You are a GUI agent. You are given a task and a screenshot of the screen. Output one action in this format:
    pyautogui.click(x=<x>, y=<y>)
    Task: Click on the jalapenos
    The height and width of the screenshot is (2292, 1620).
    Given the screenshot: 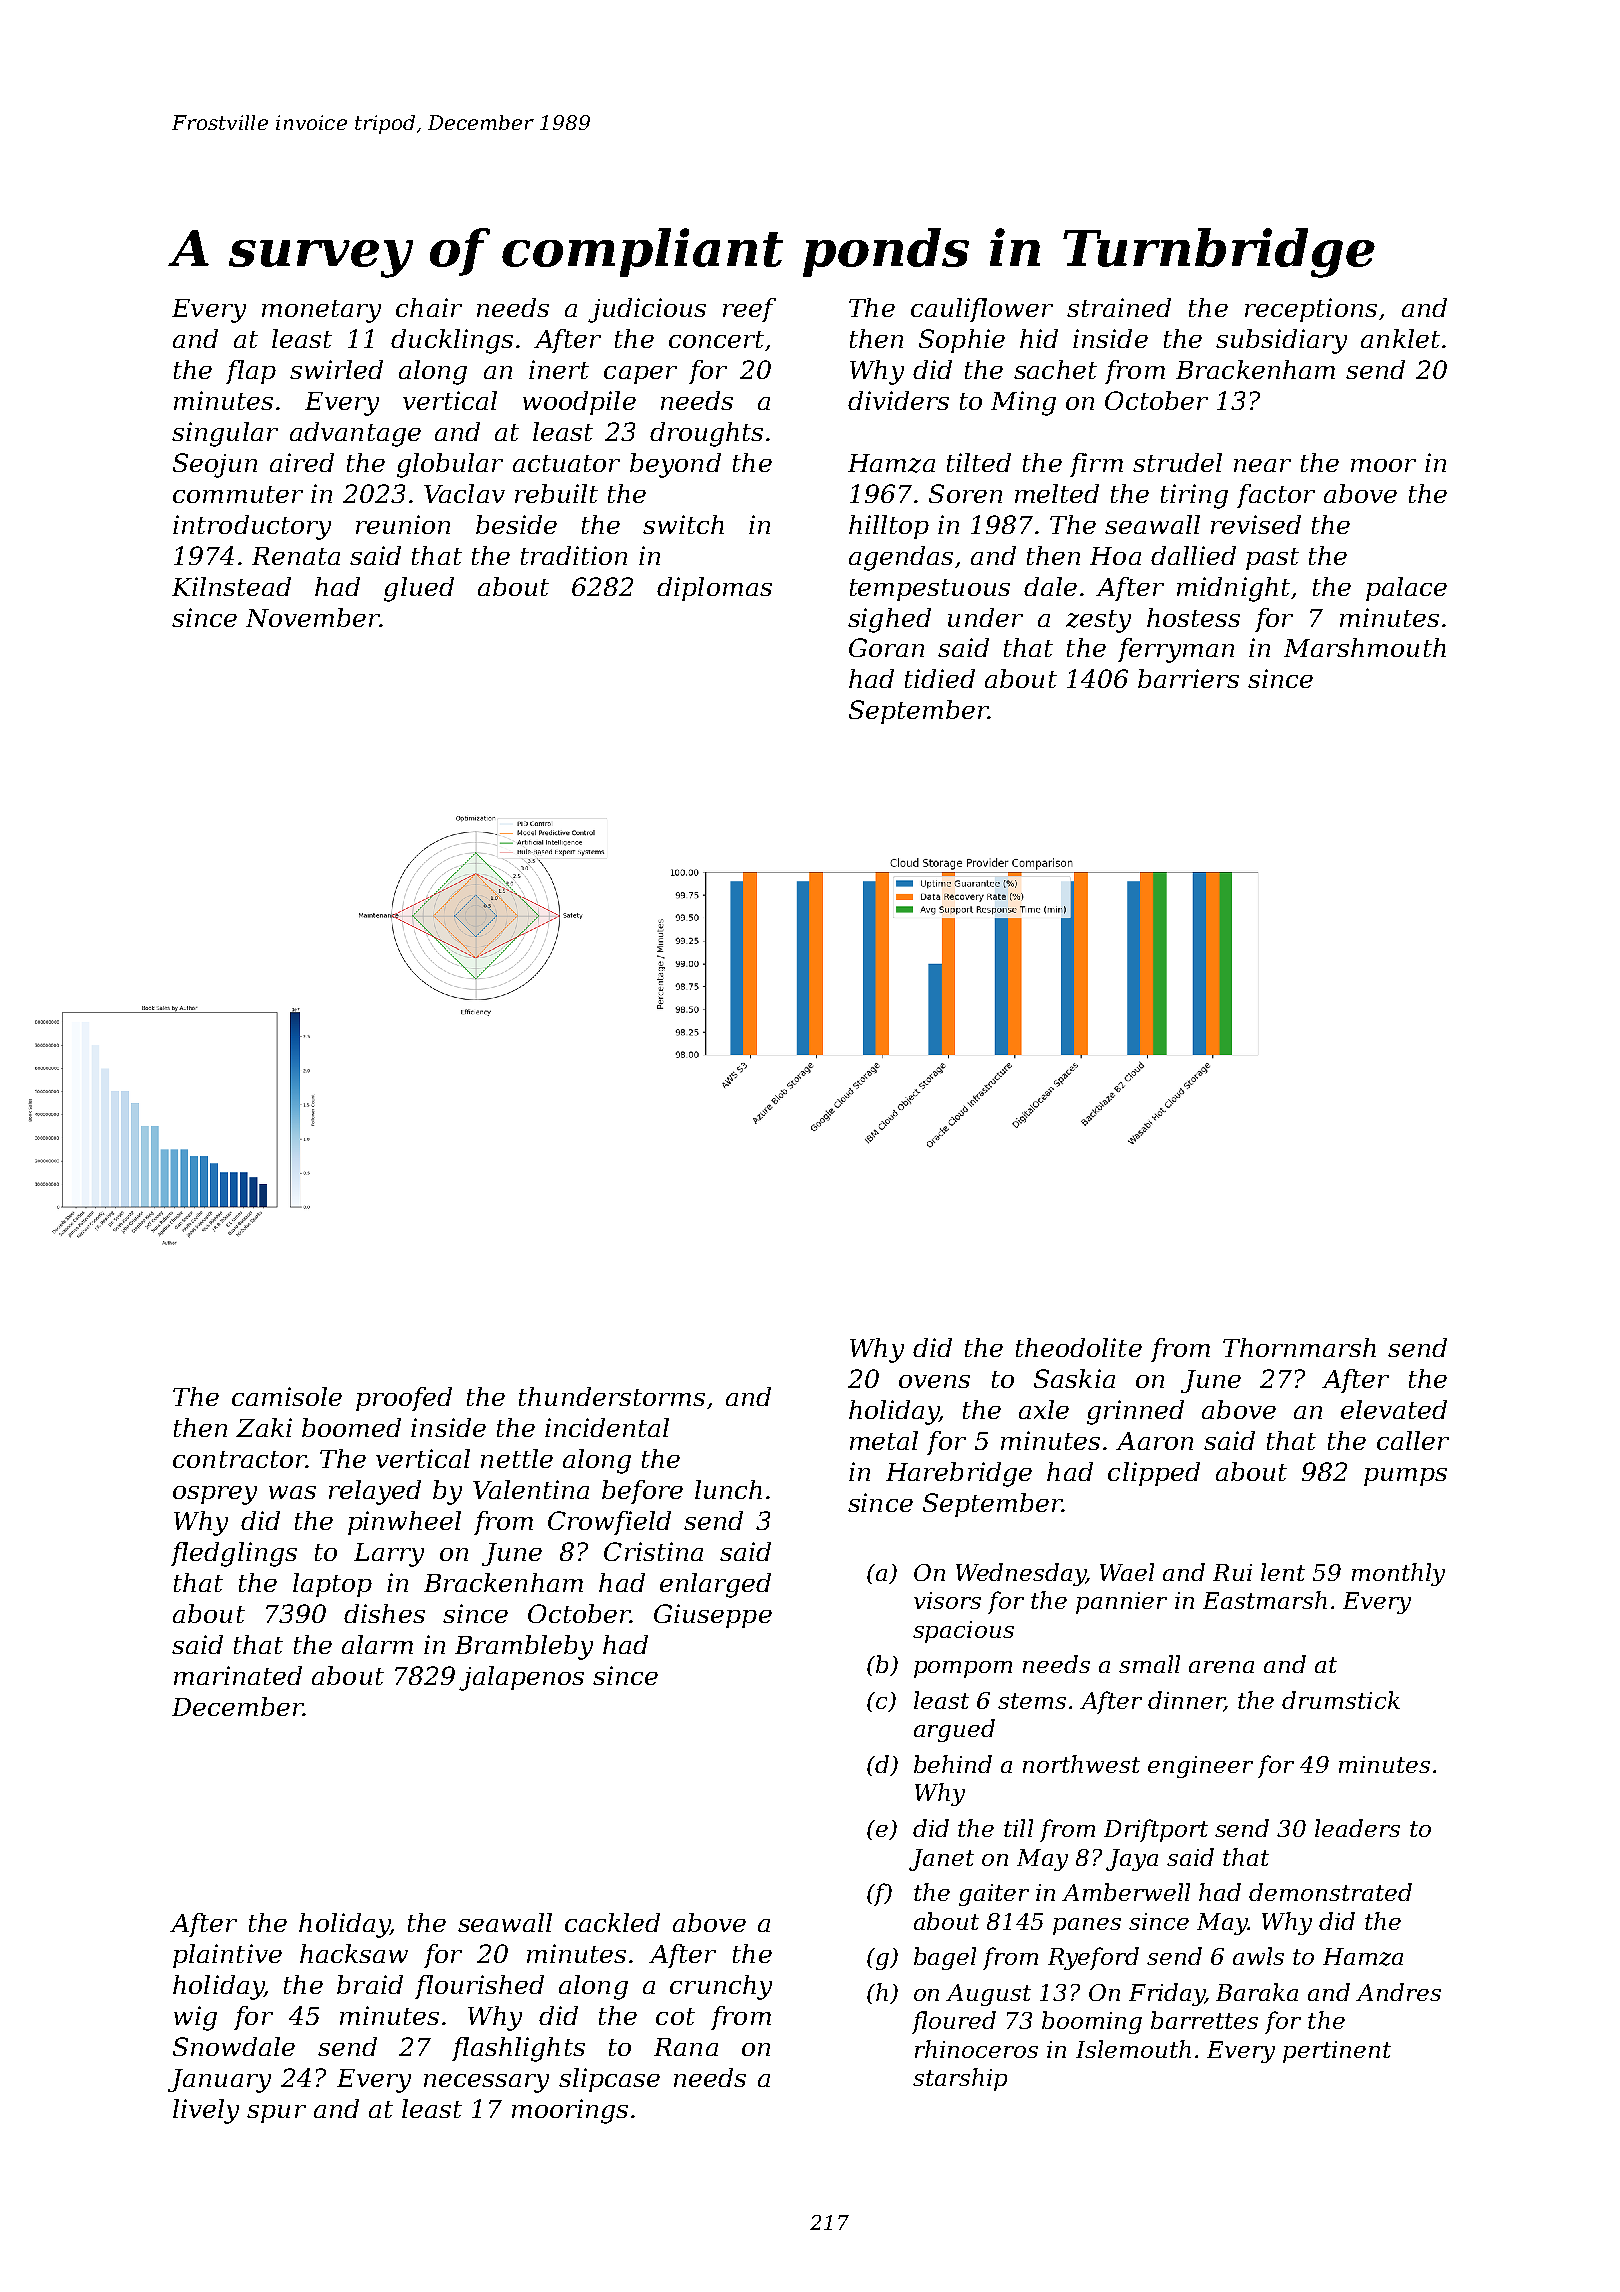 What is the action you would take?
    pyautogui.click(x=521, y=1678)
